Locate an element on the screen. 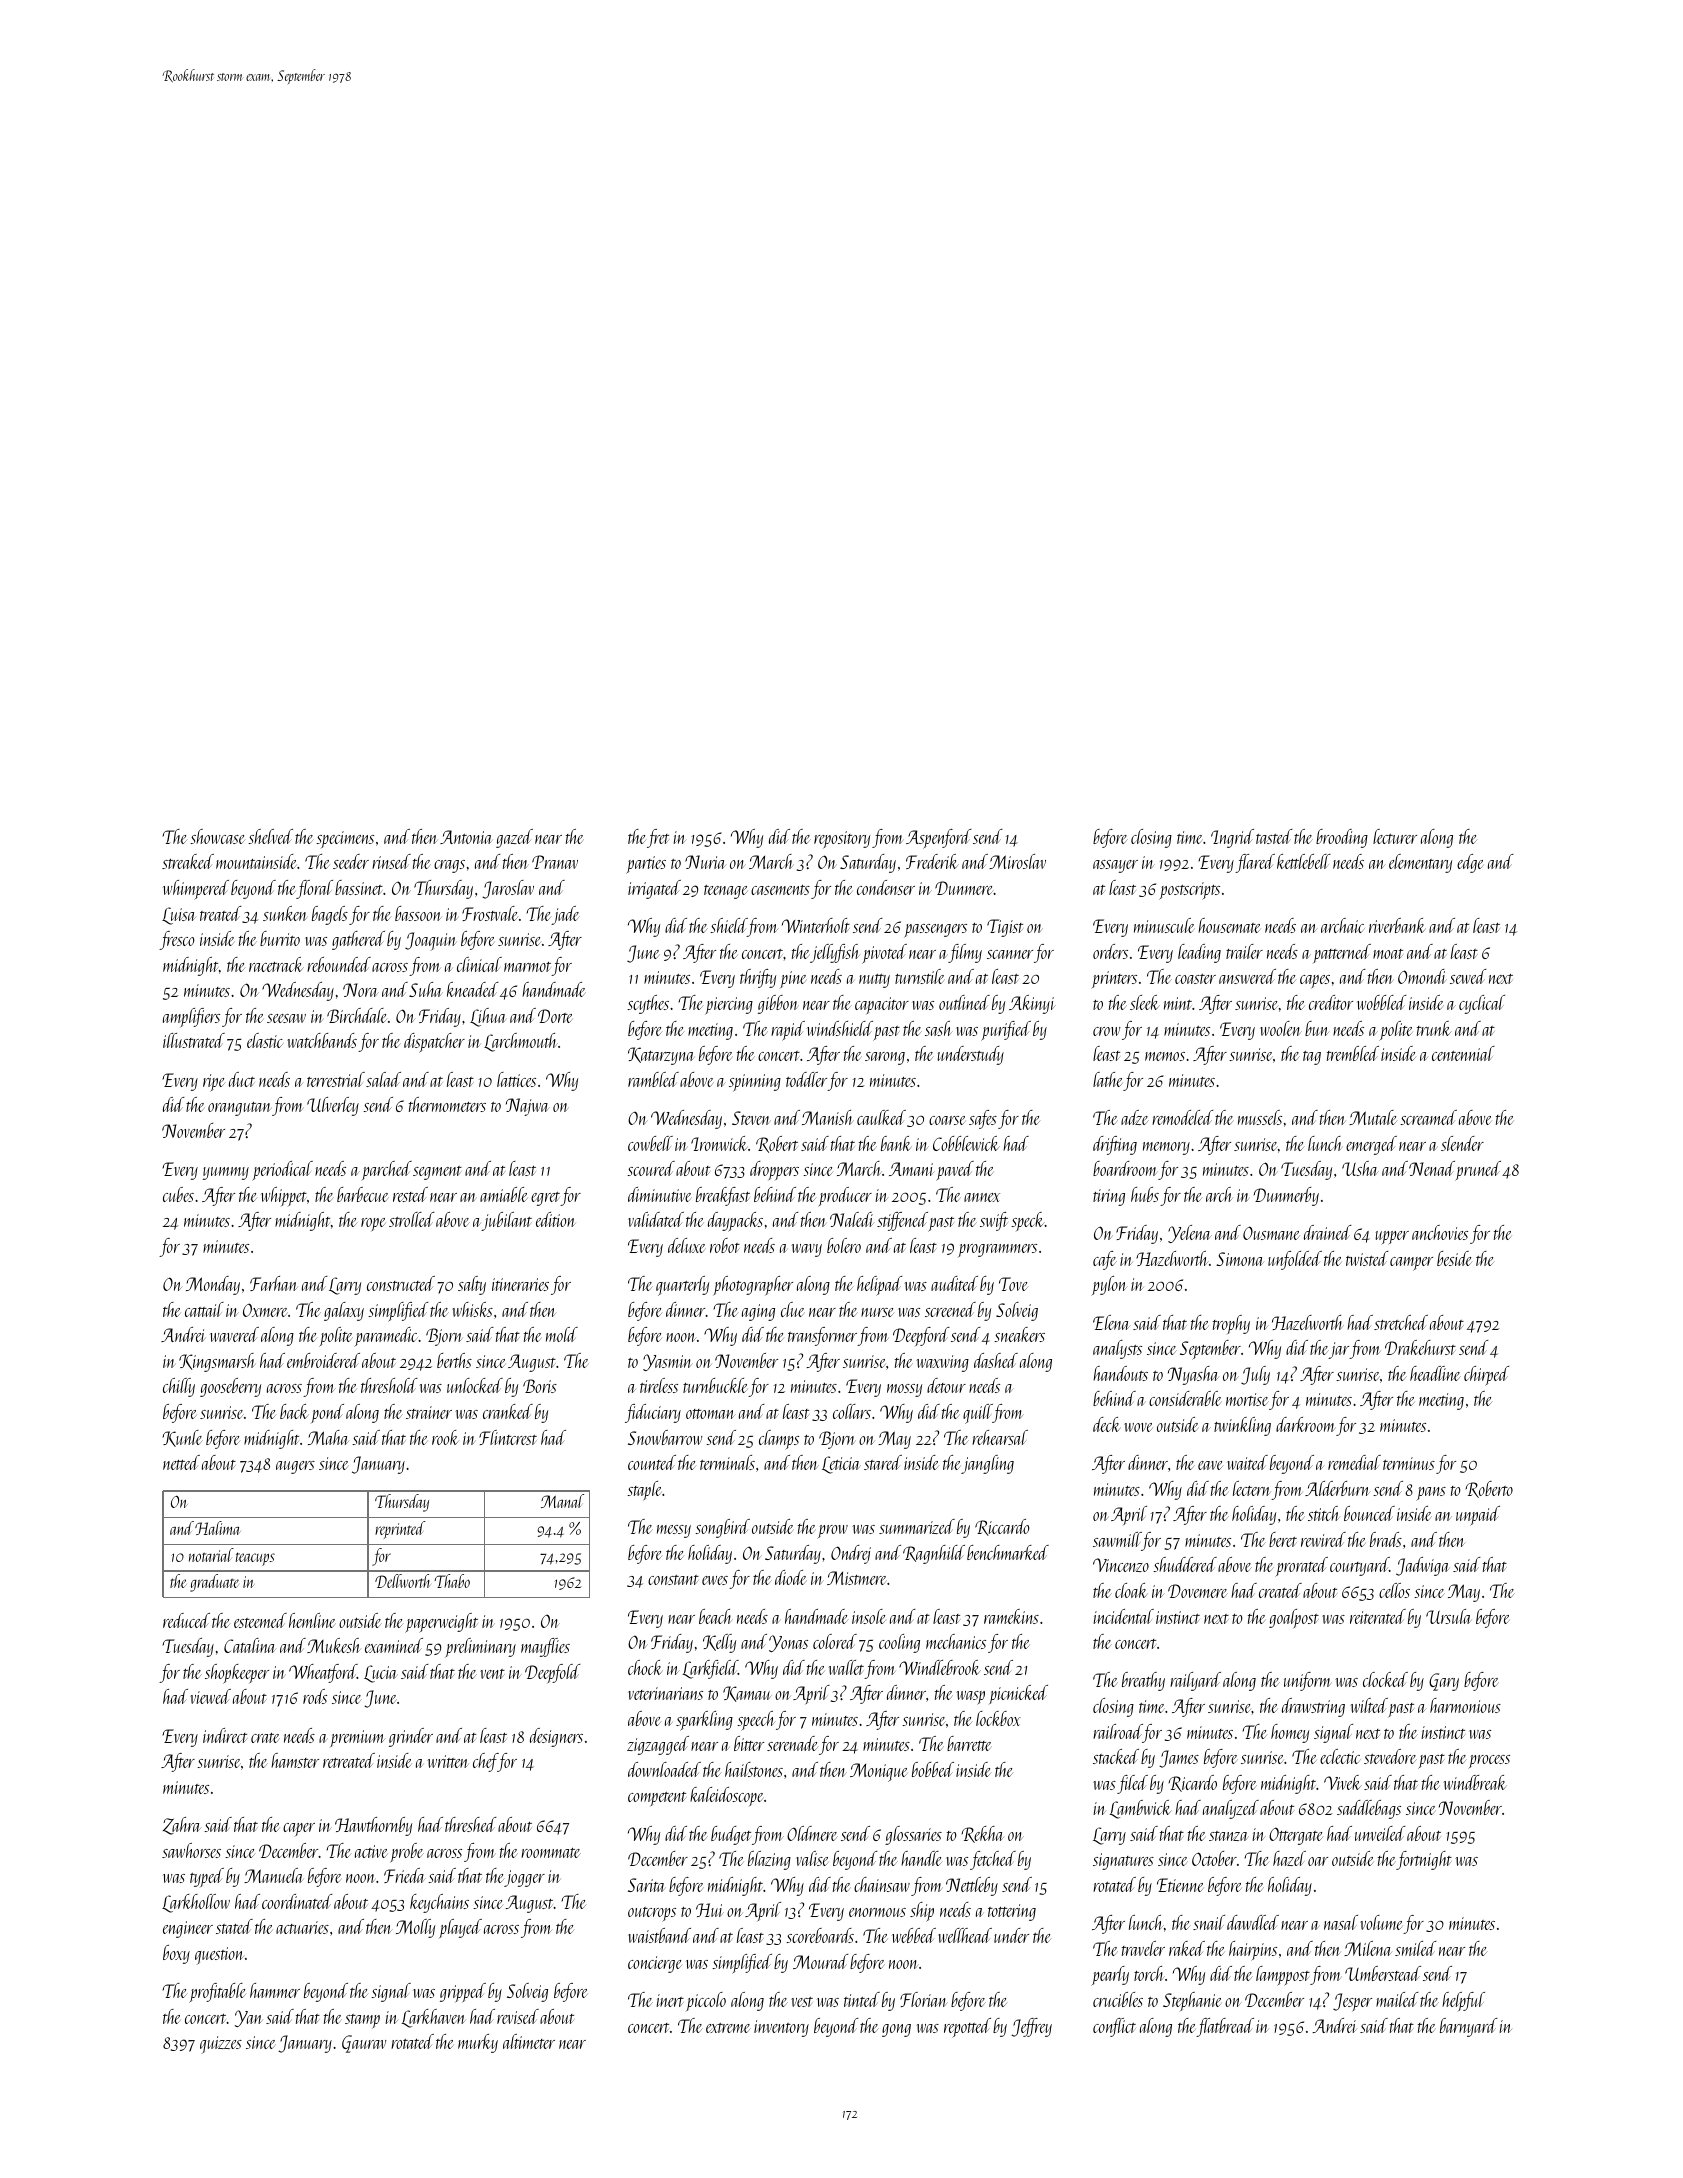  downloaded is located at coordinates (664, 1769).
